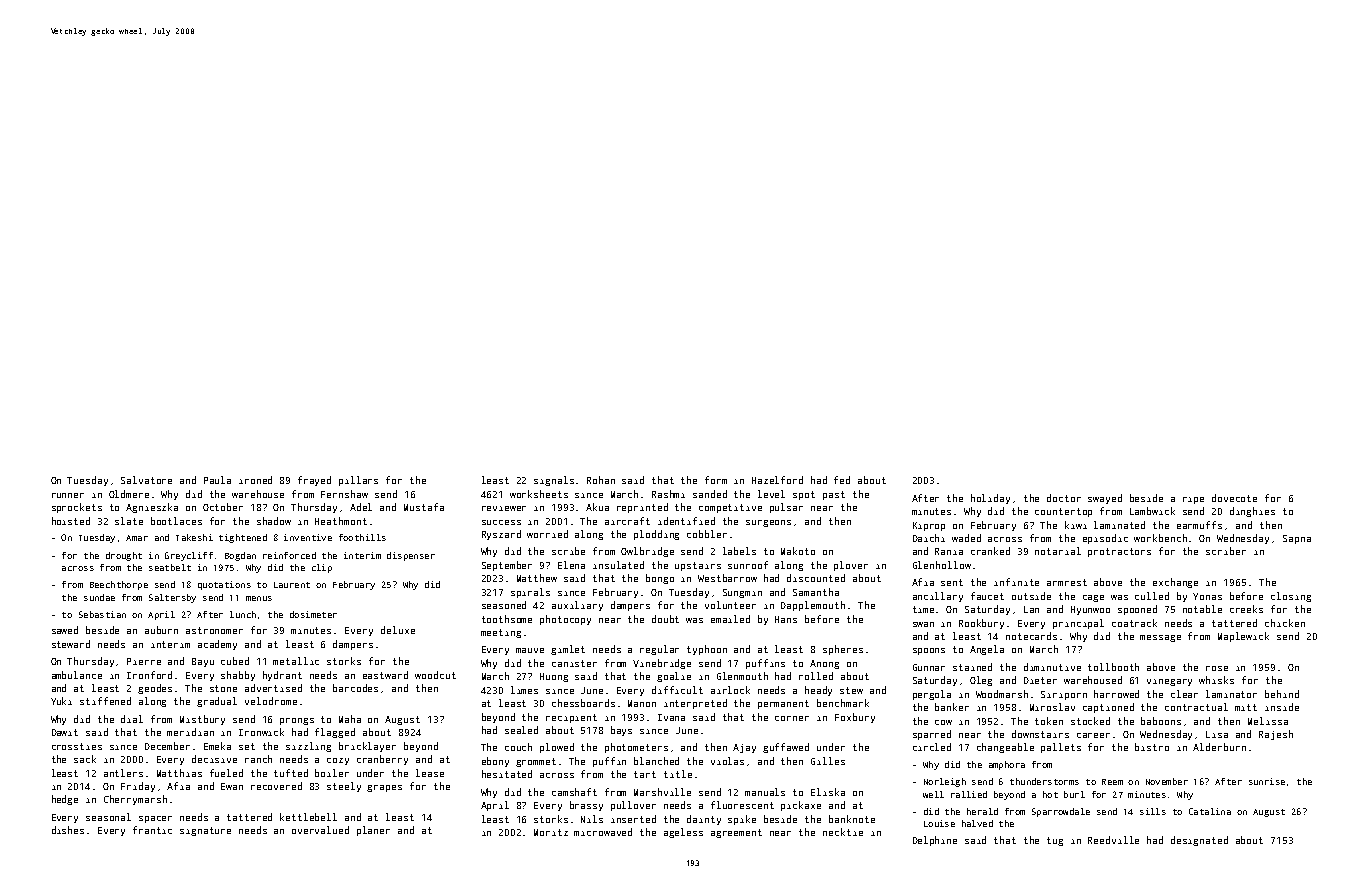 The image size is (1372, 887). What do you see at coordinates (981, 681) in the image?
I see `Oleg` at bounding box center [981, 681].
